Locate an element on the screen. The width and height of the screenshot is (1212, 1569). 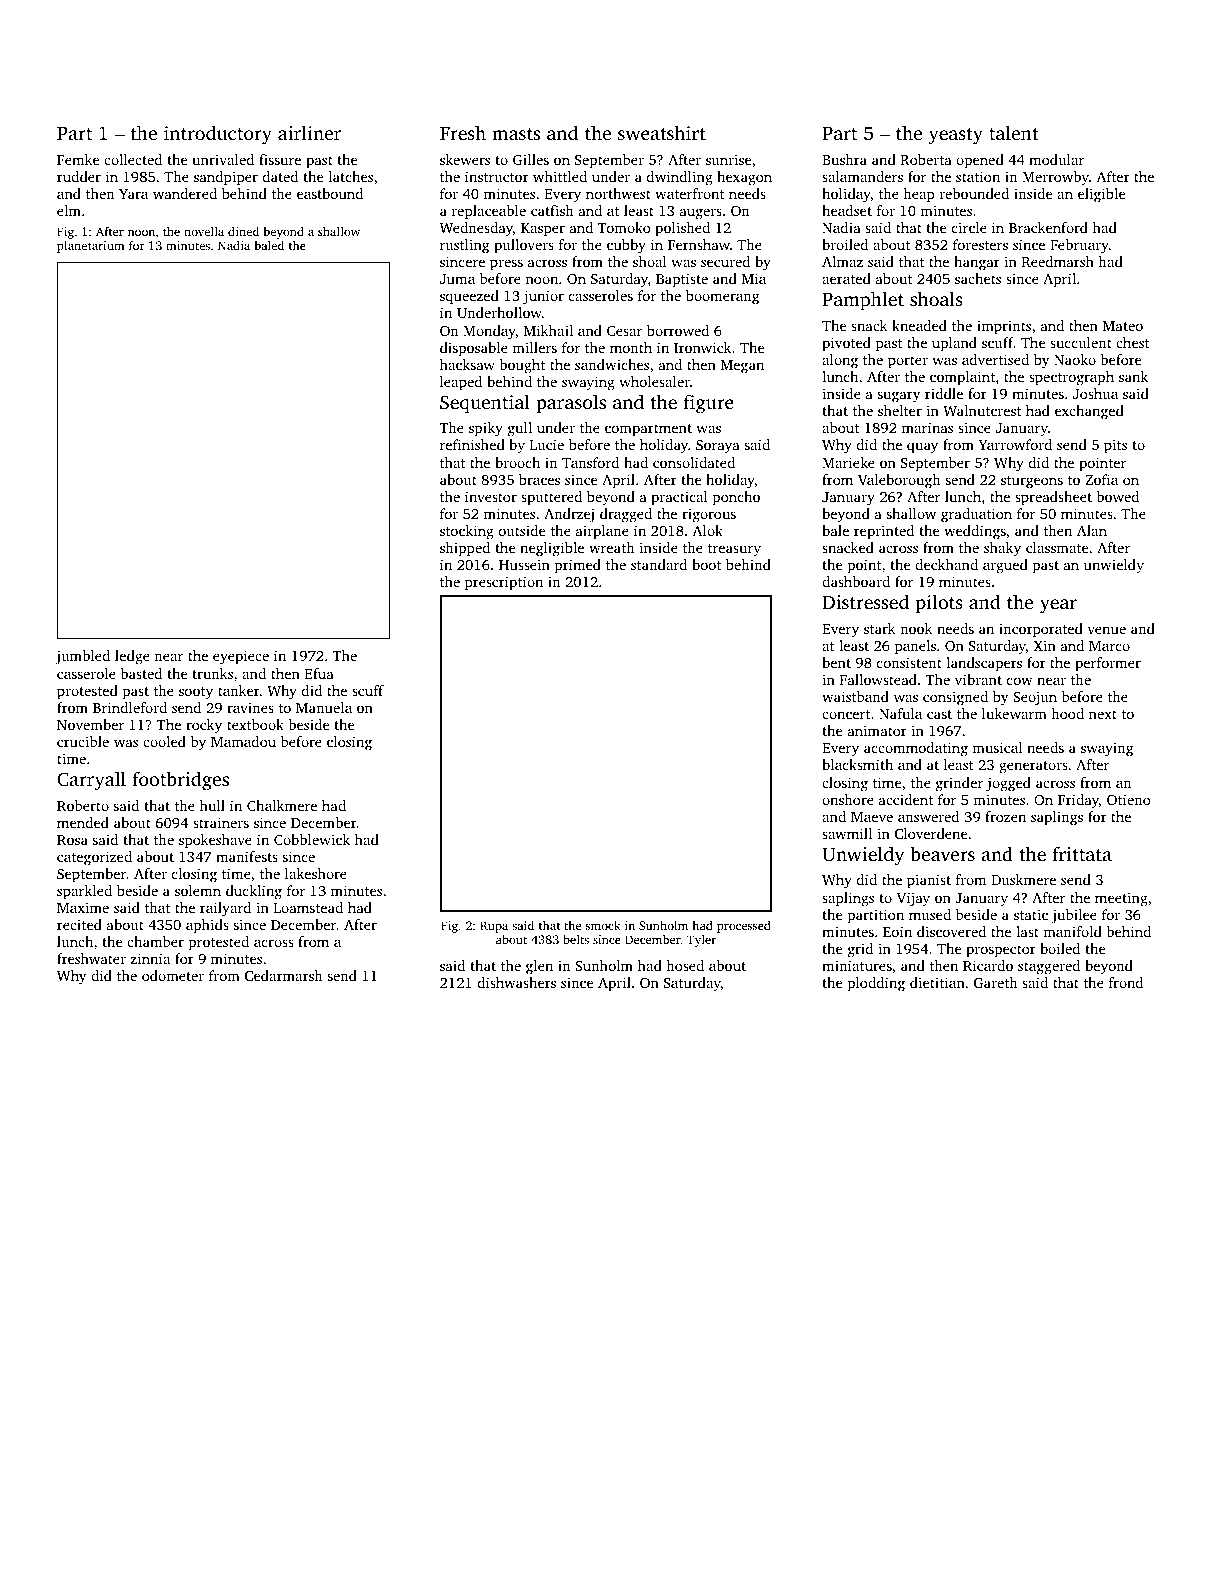
Cedarmarsh is located at coordinates (284, 975).
